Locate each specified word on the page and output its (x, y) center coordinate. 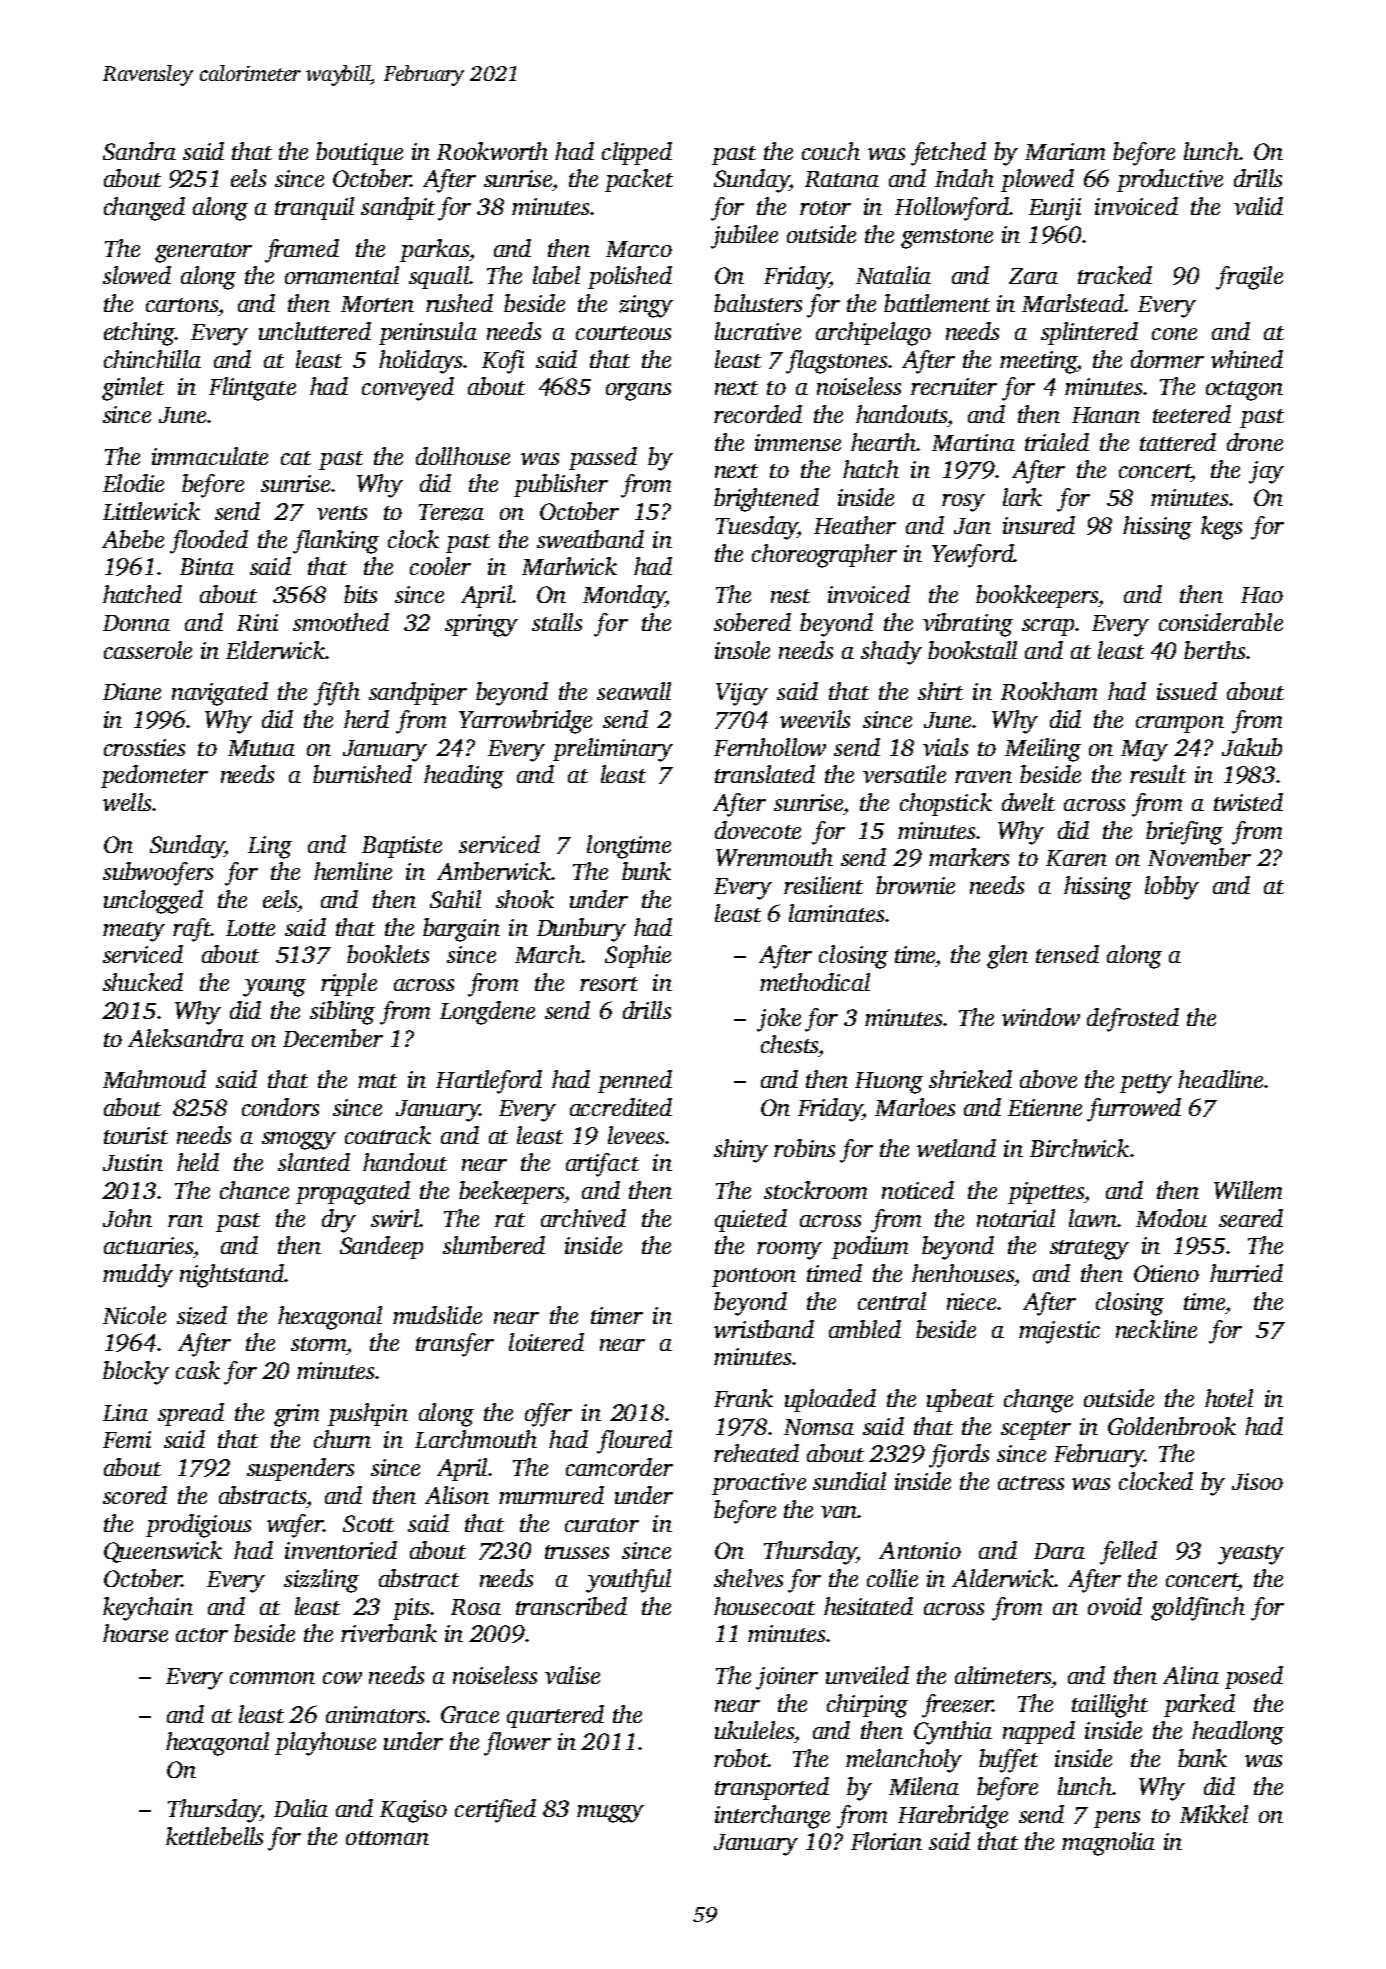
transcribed (571, 1606)
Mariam (1065, 151)
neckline (1156, 1329)
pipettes (1046, 1193)
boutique (359, 153)
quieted (751, 1220)
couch (831, 151)
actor (202, 1635)
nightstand (232, 1276)
